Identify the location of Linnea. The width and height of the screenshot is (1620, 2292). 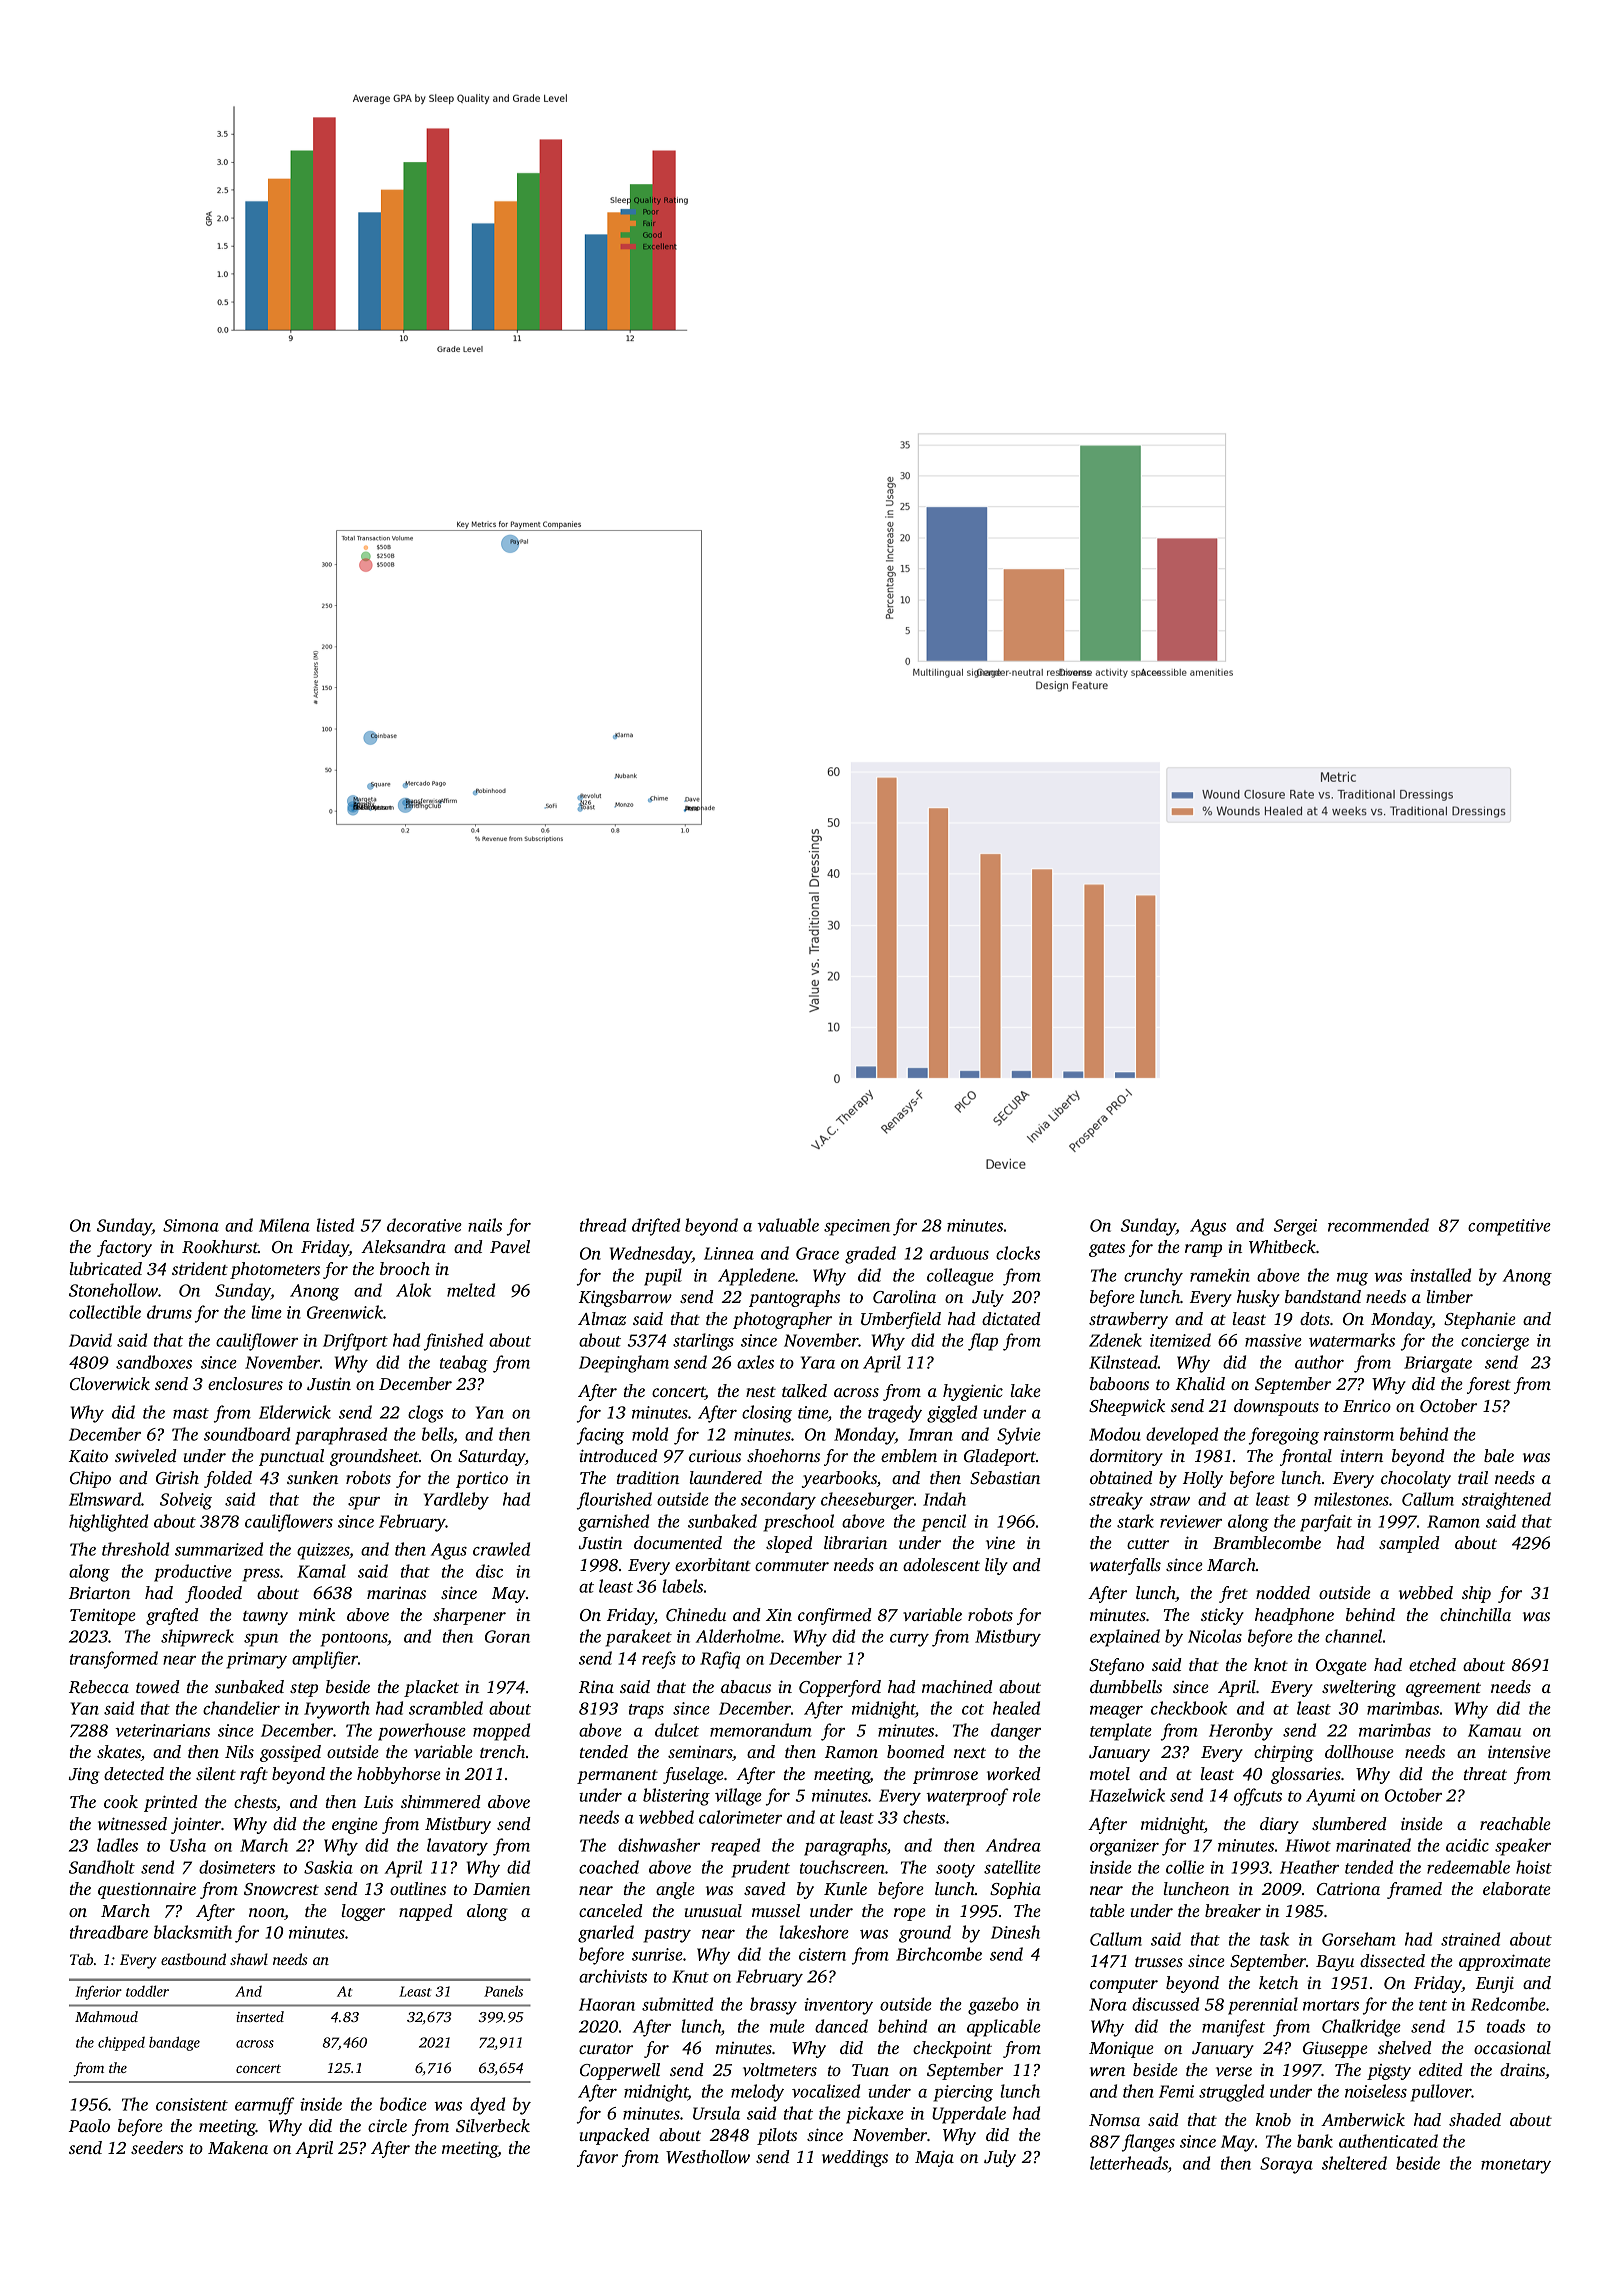
(729, 1253).
